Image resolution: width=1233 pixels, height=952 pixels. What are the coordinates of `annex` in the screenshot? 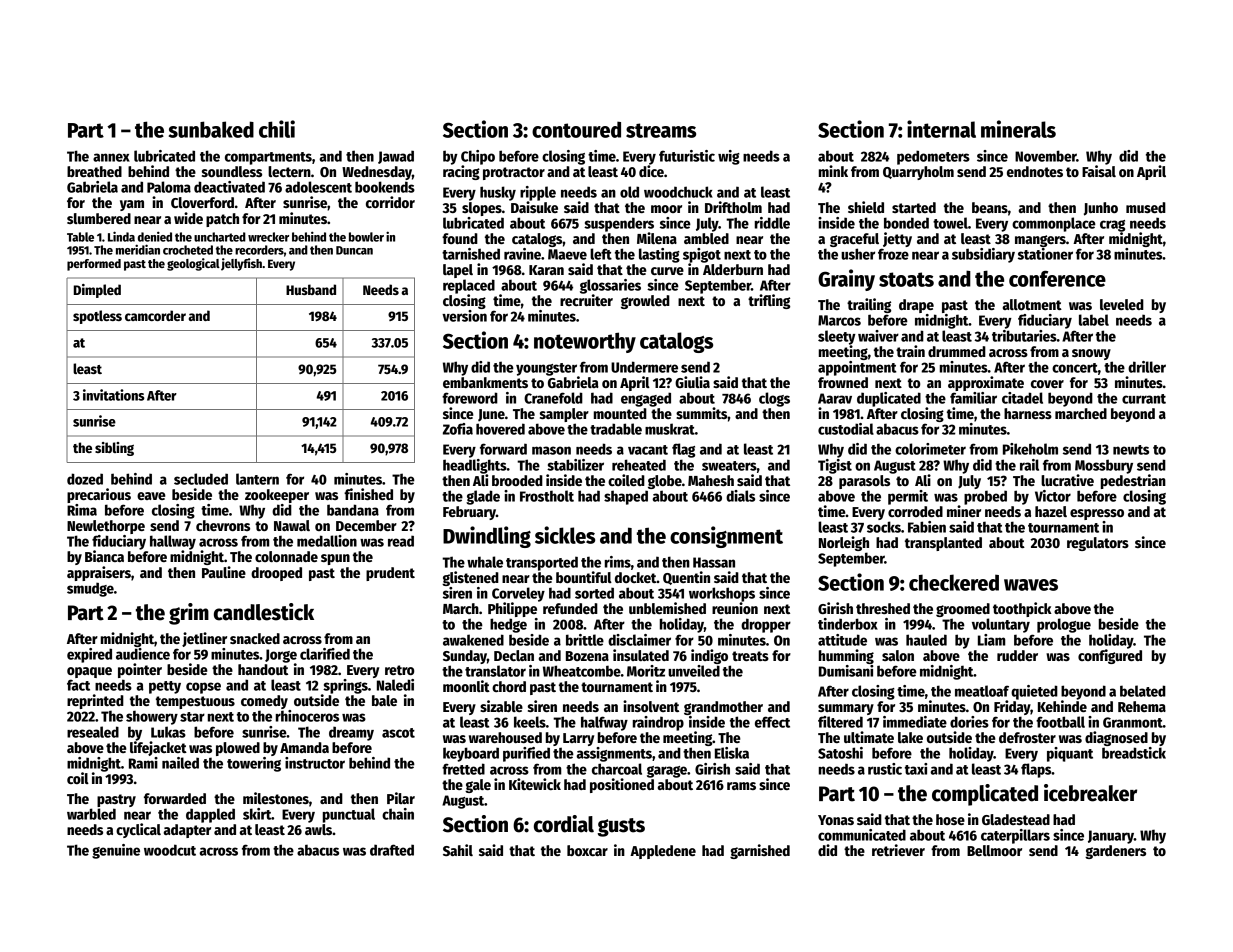 It's located at (111, 157).
